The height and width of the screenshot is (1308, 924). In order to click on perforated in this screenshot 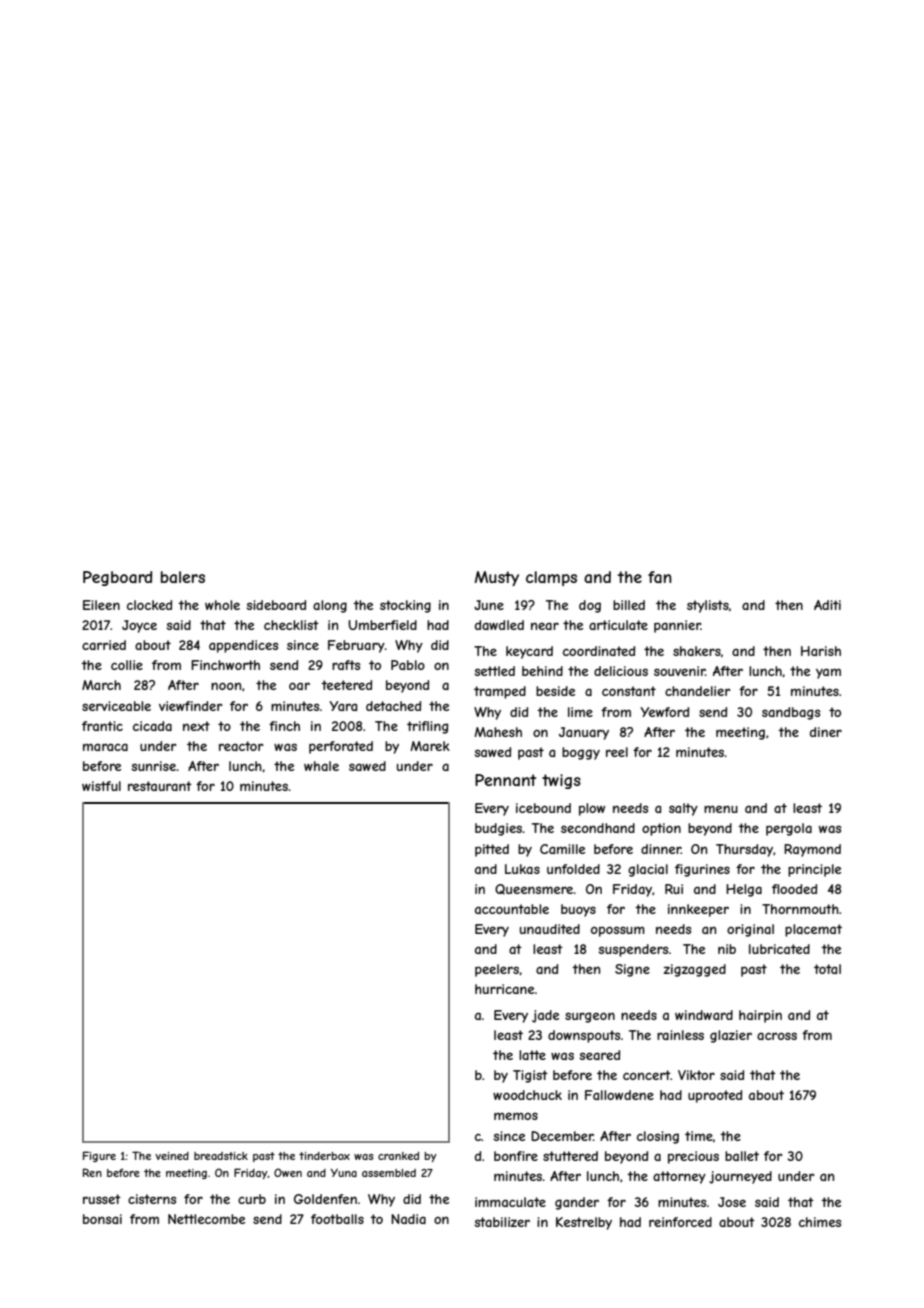, I will do `click(341, 747)`.
